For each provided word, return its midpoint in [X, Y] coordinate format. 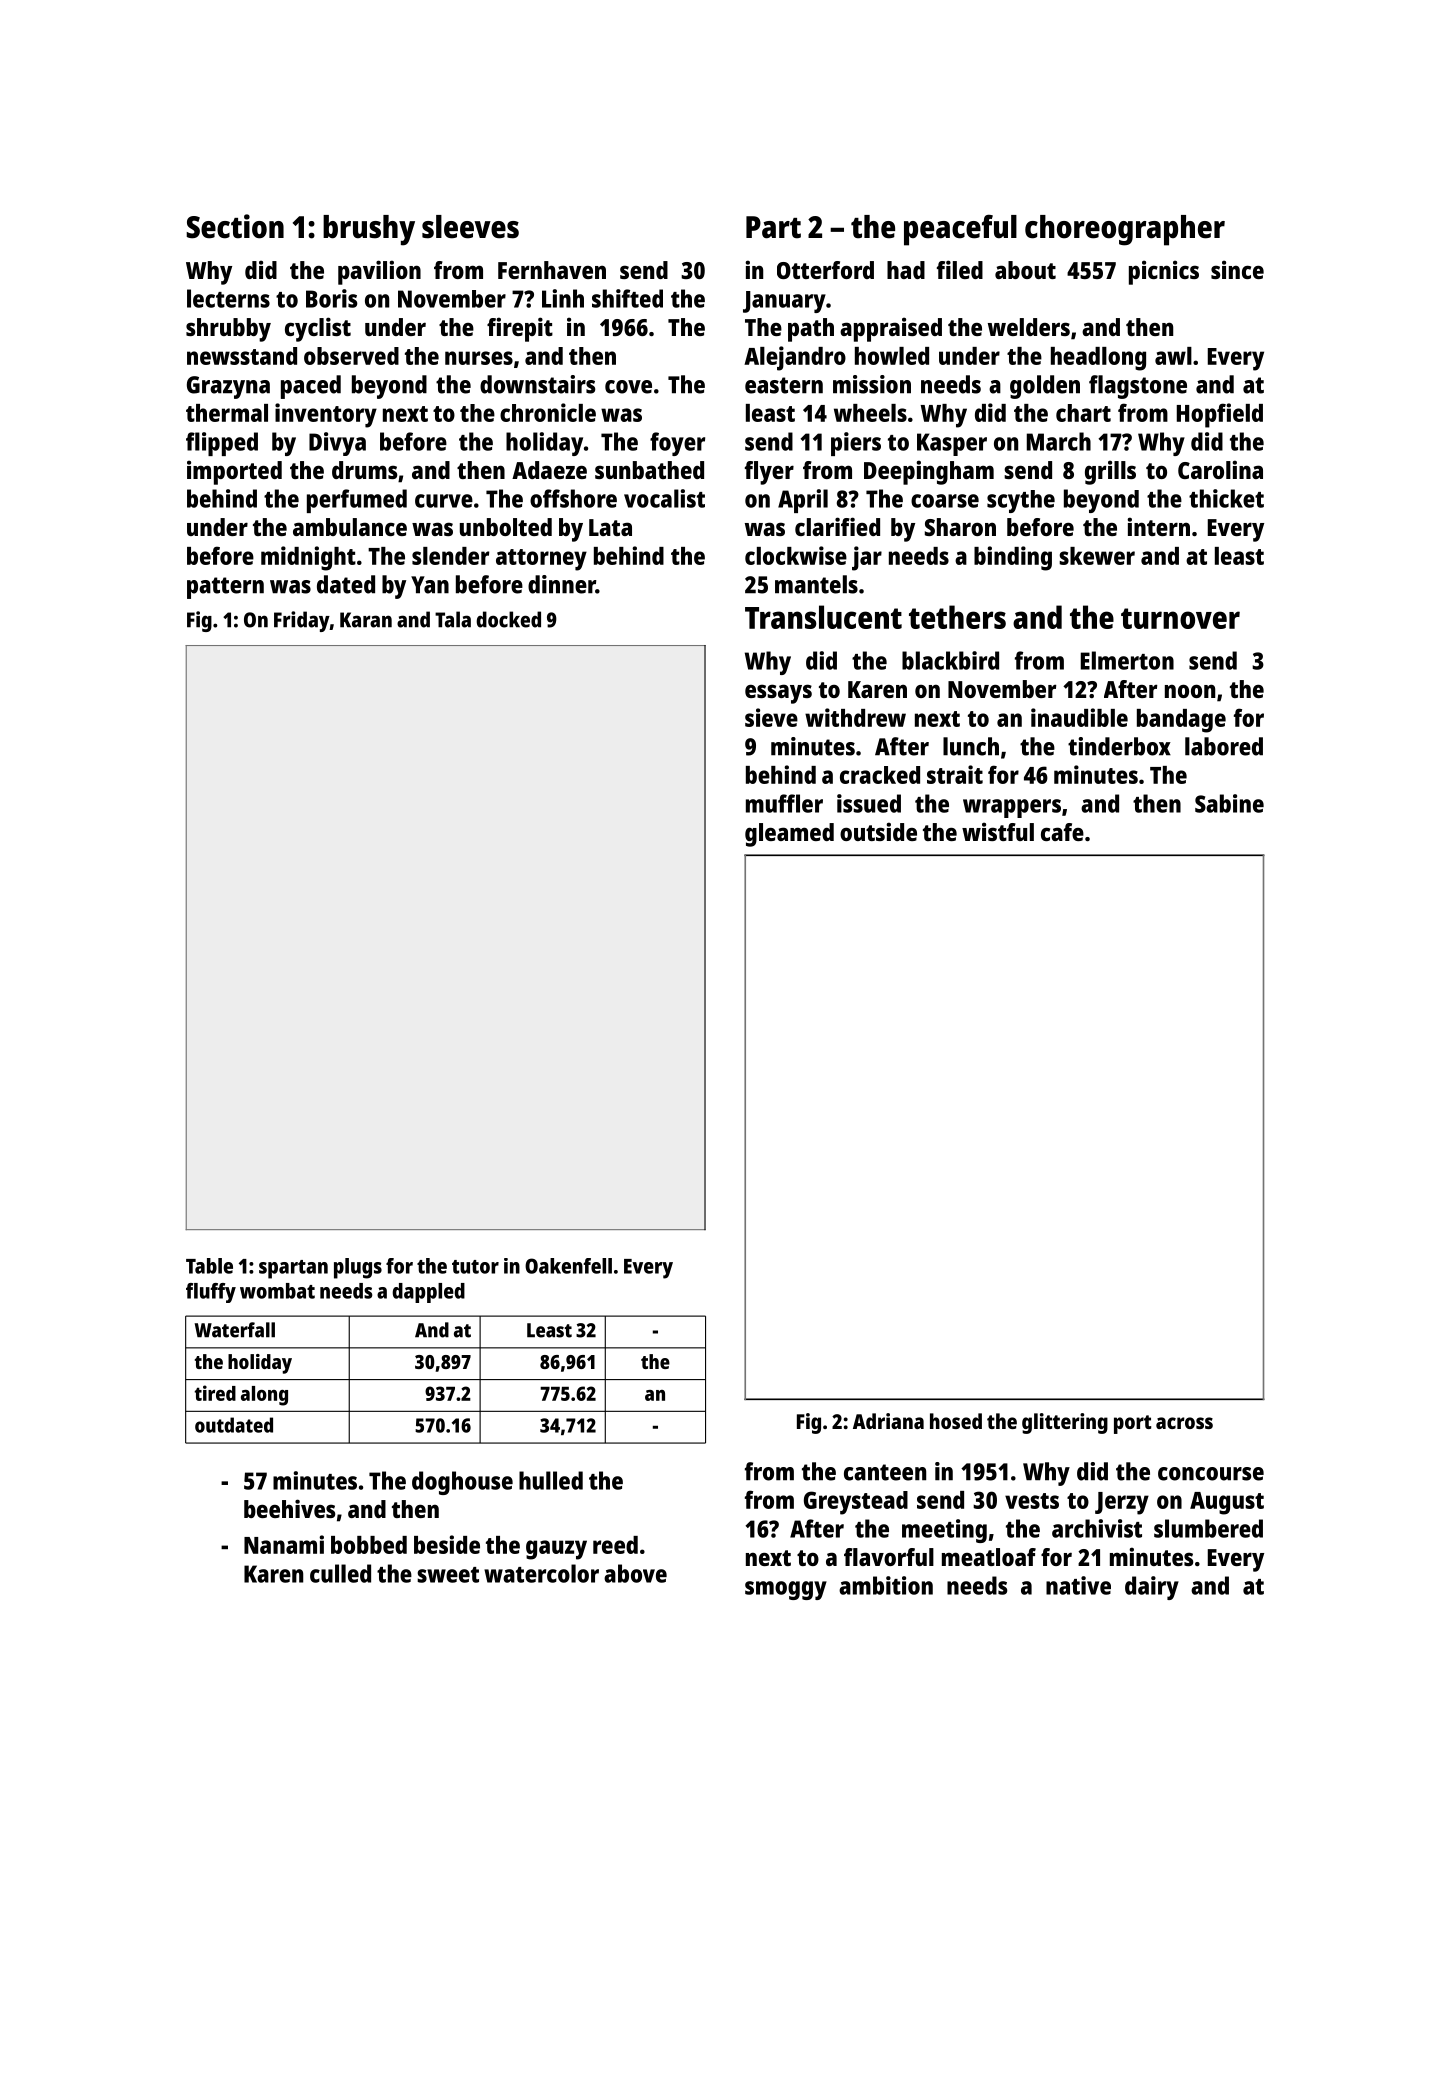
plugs [358, 1268]
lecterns [228, 298]
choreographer [1125, 230]
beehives [289, 1508]
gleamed [789, 835]
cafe [1062, 832]
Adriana [888, 1421]
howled [892, 356]
